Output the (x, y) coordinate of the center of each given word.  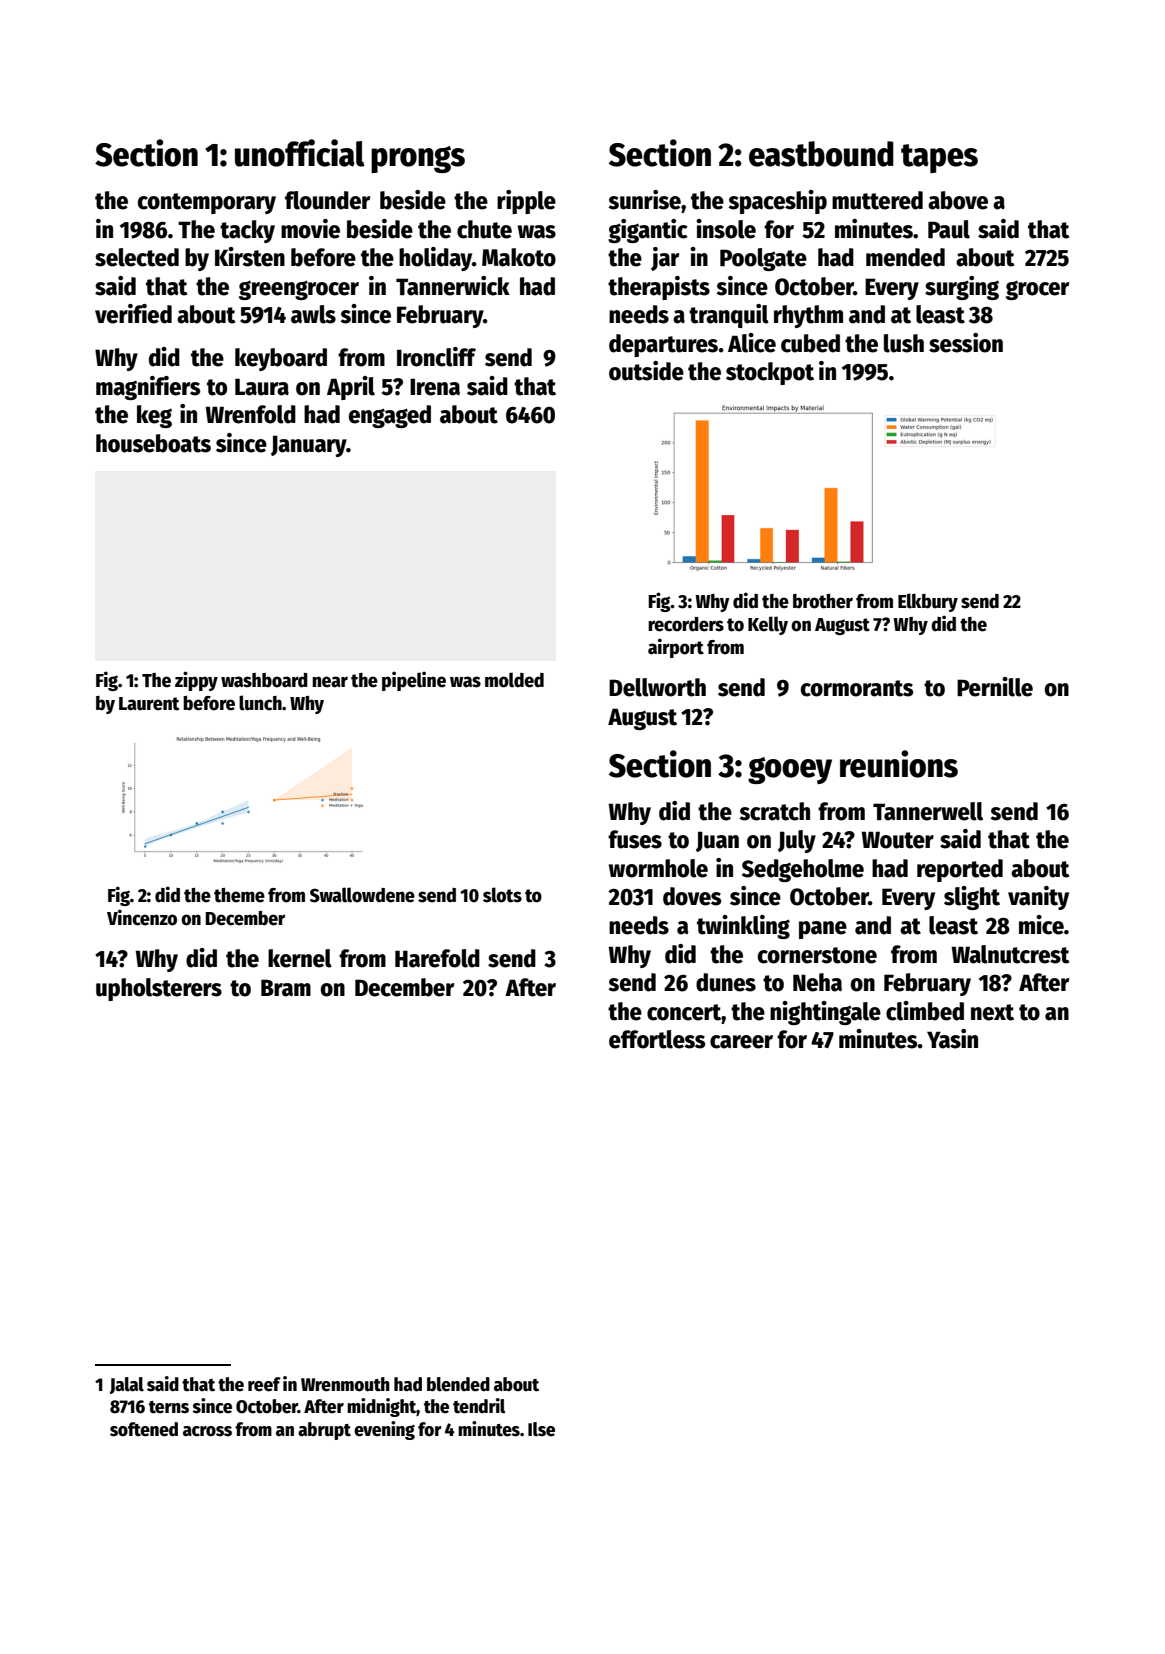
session (966, 343)
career (741, 1042)
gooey (790, 770)
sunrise (644, 200)
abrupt (324, 1431)
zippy (196, 681)
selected (137, 257)
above (958, 200)
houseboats (153, 443)
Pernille (995, 687)
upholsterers (159, 989)
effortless (657, 1039)
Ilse (541, 1429)
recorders (686, 624)
